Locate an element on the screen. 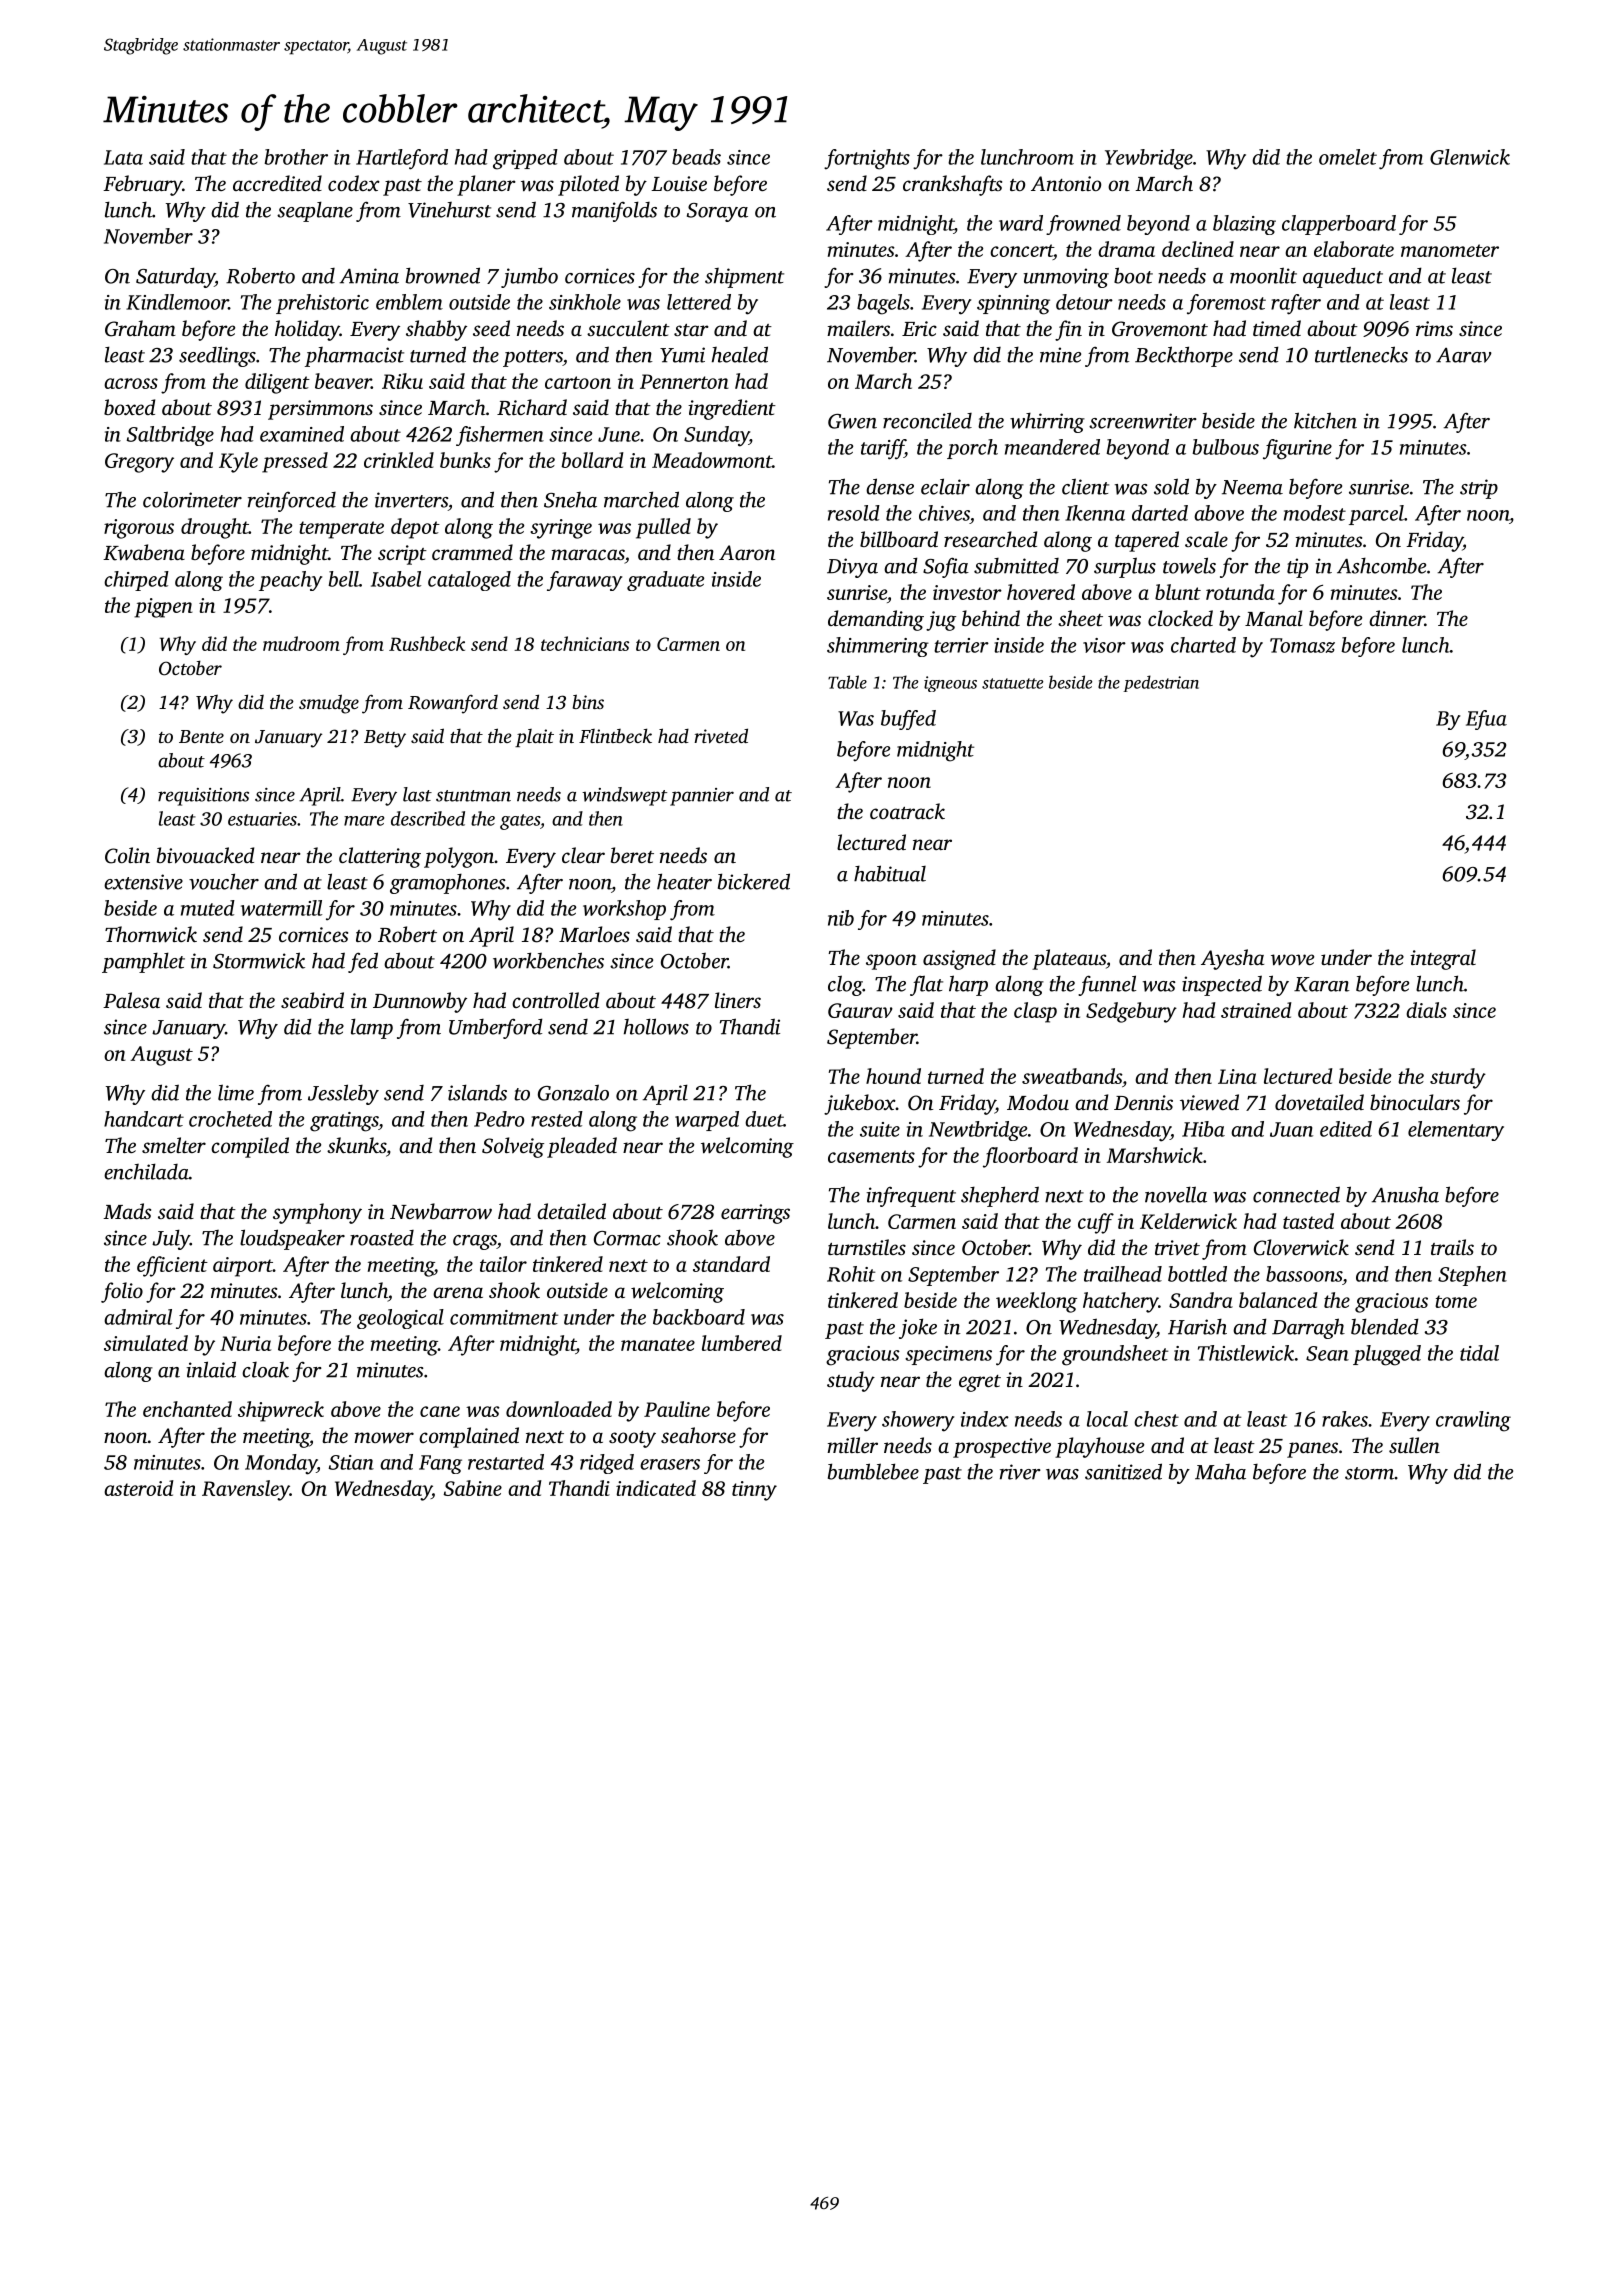 This screenshot has width=1620, height=2292. beads is located at coordinates (696, 157).
